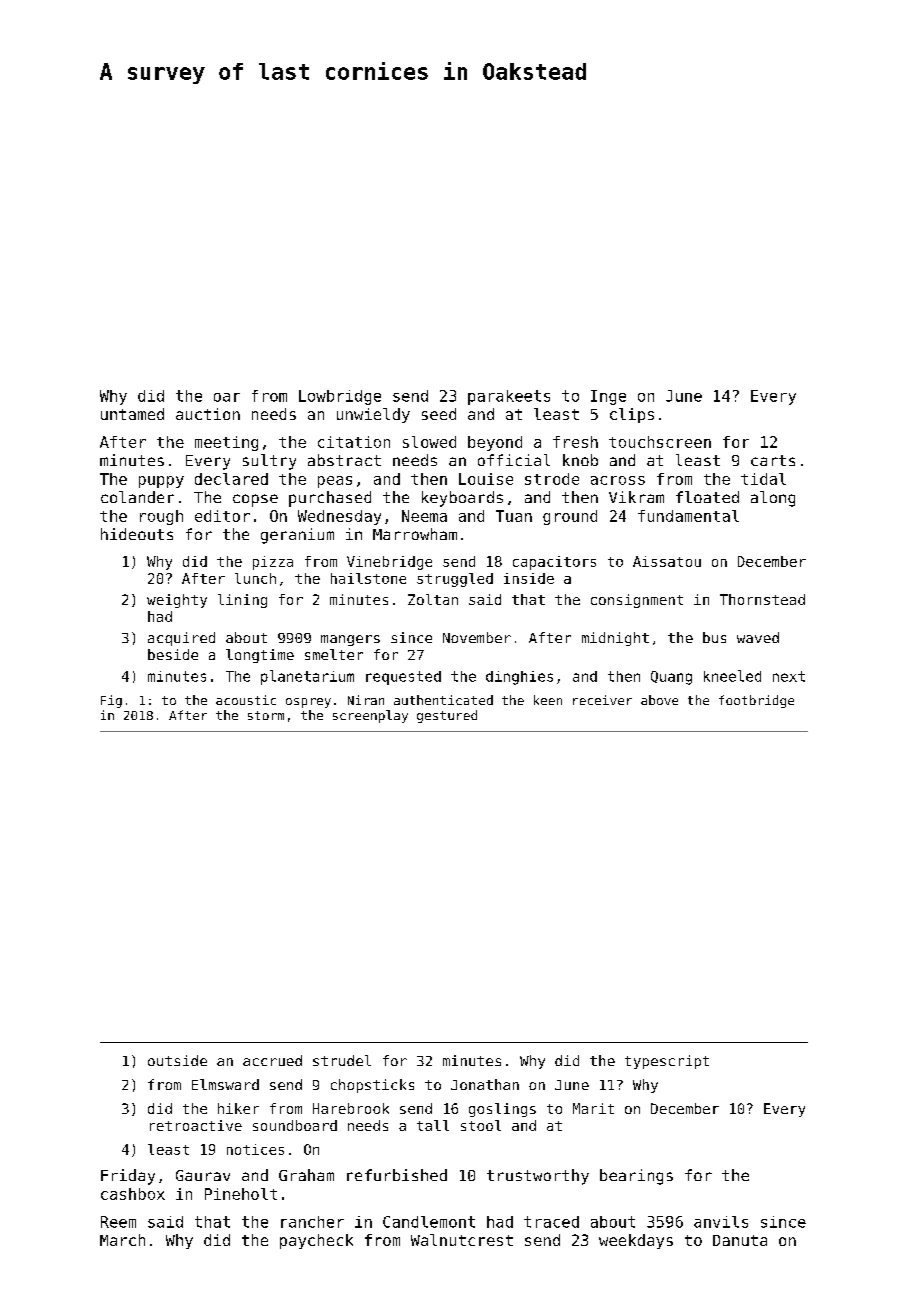  Describe the element at coordinates (177, 1060) in the image. I see `outside` at that location.
